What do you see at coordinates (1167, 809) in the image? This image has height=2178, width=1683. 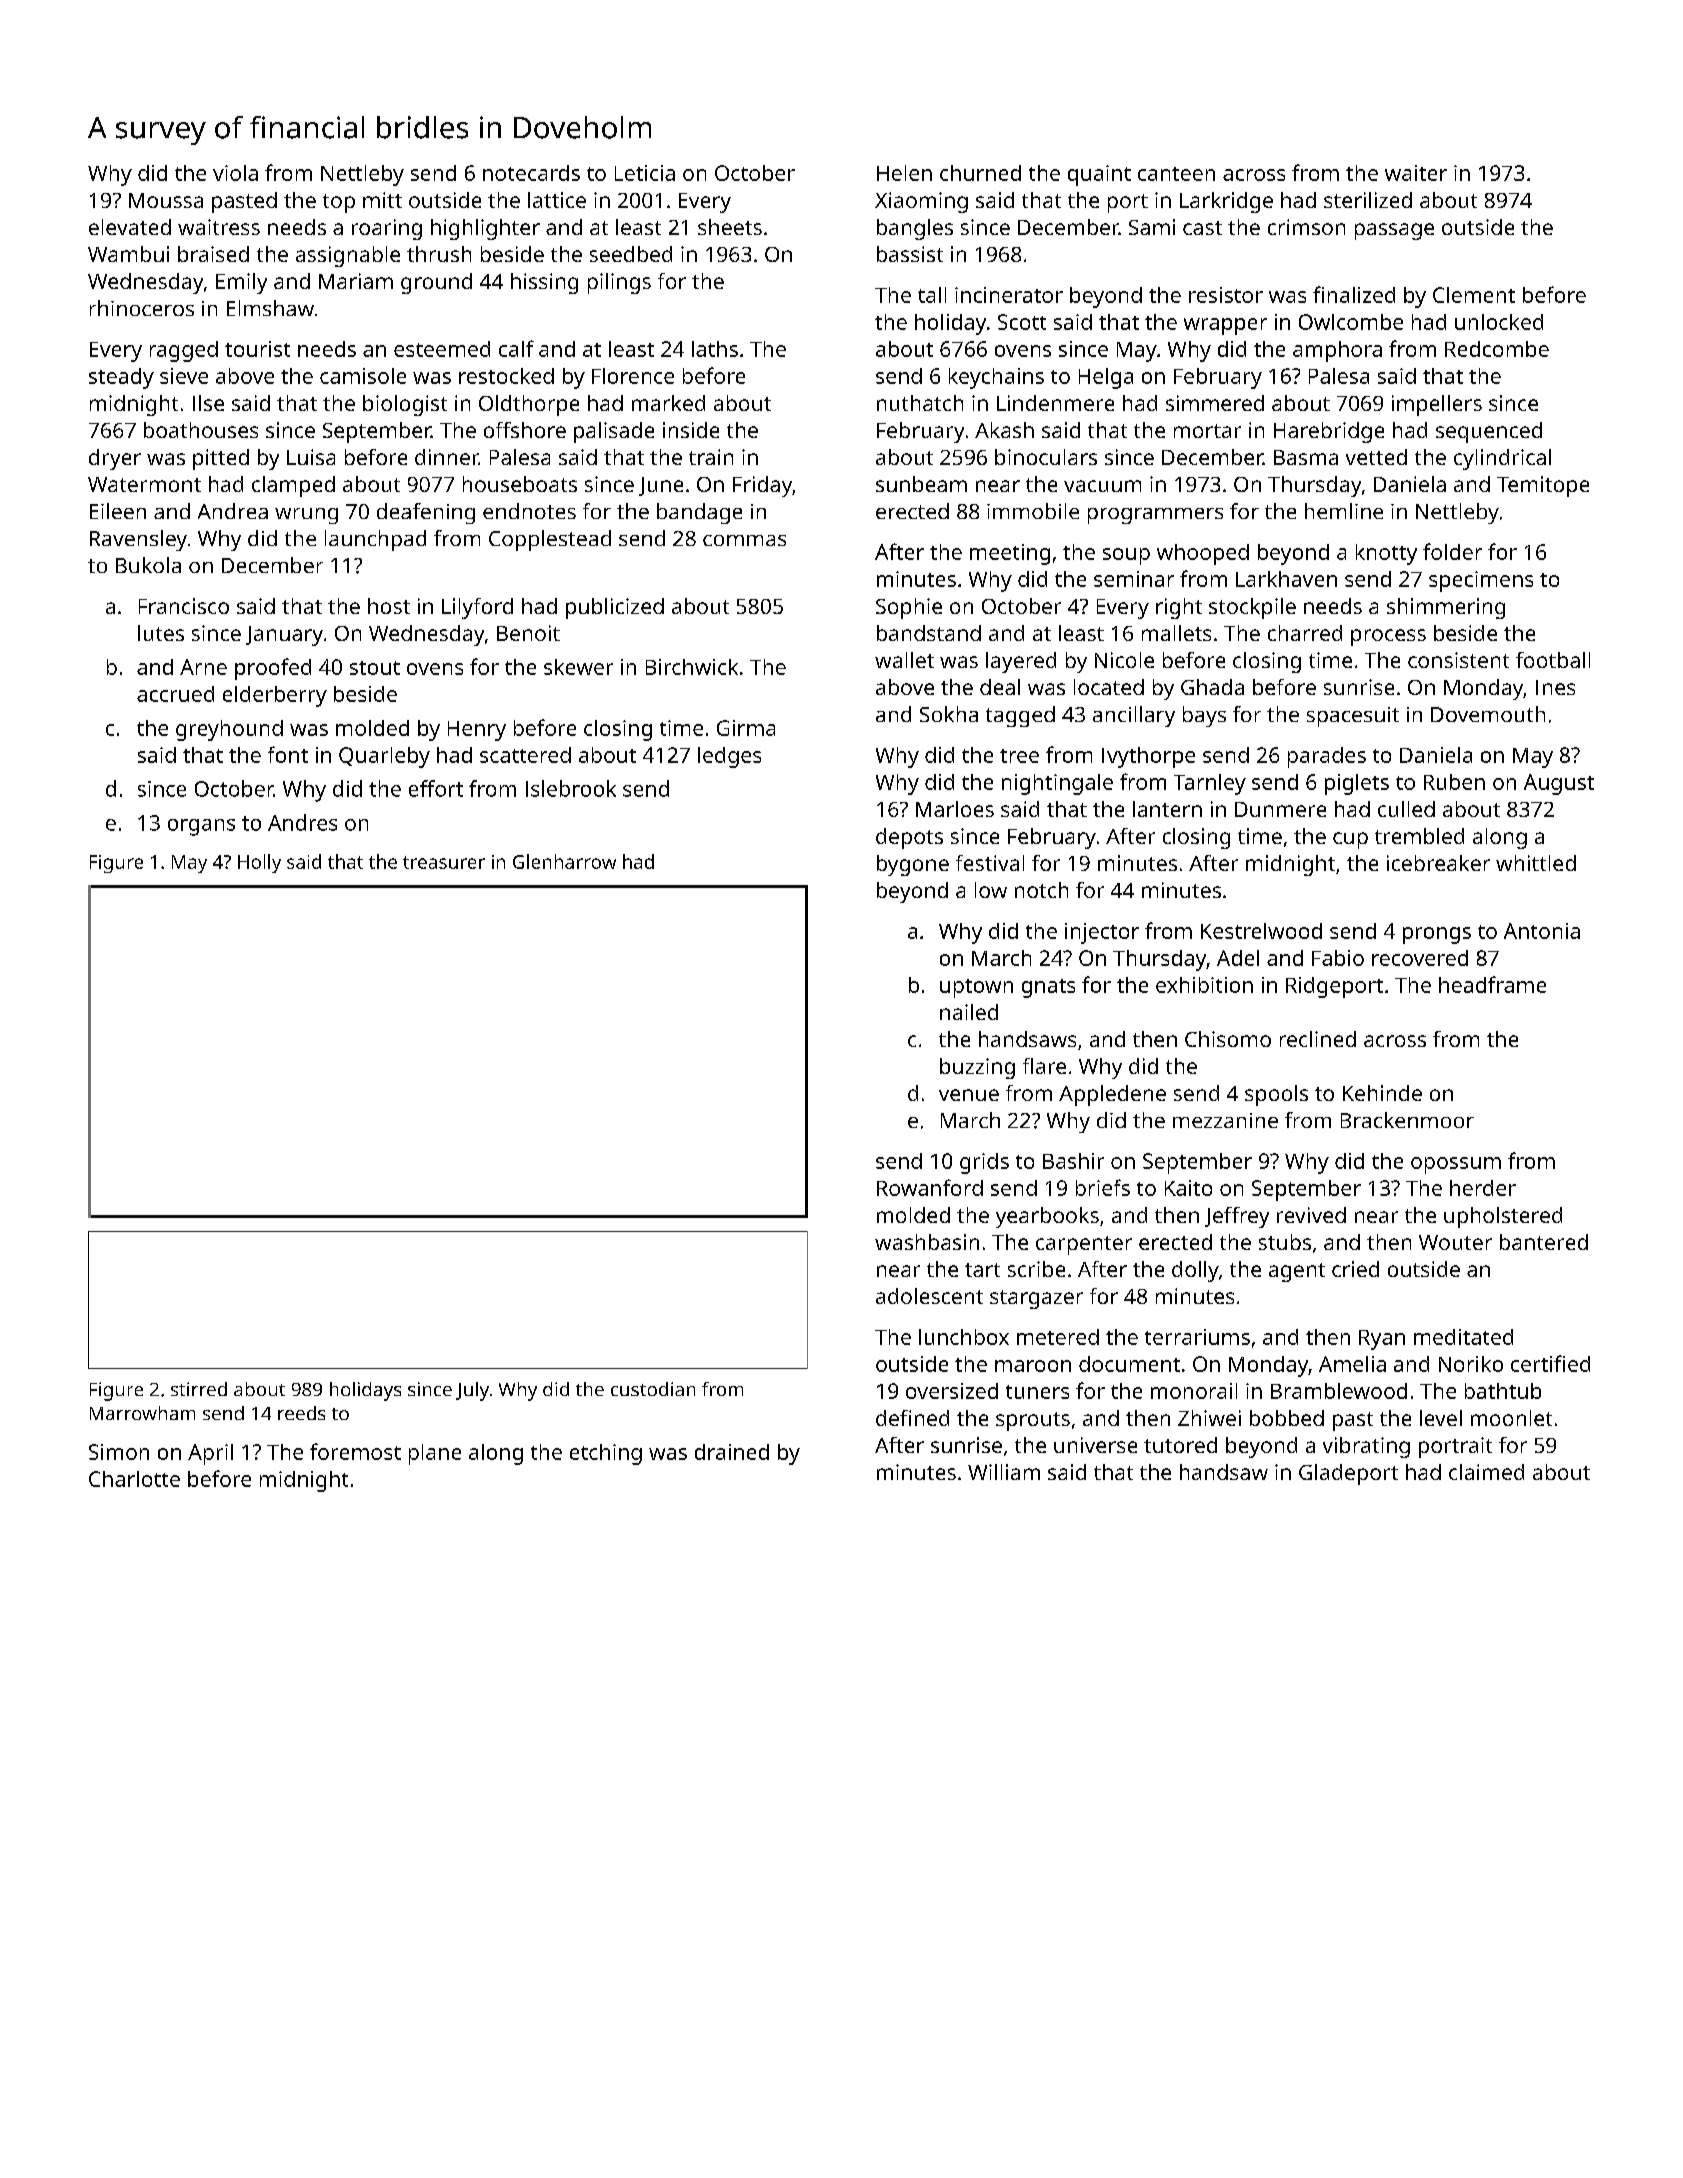 I see `lantern` at bounding box center [1167, 809].
